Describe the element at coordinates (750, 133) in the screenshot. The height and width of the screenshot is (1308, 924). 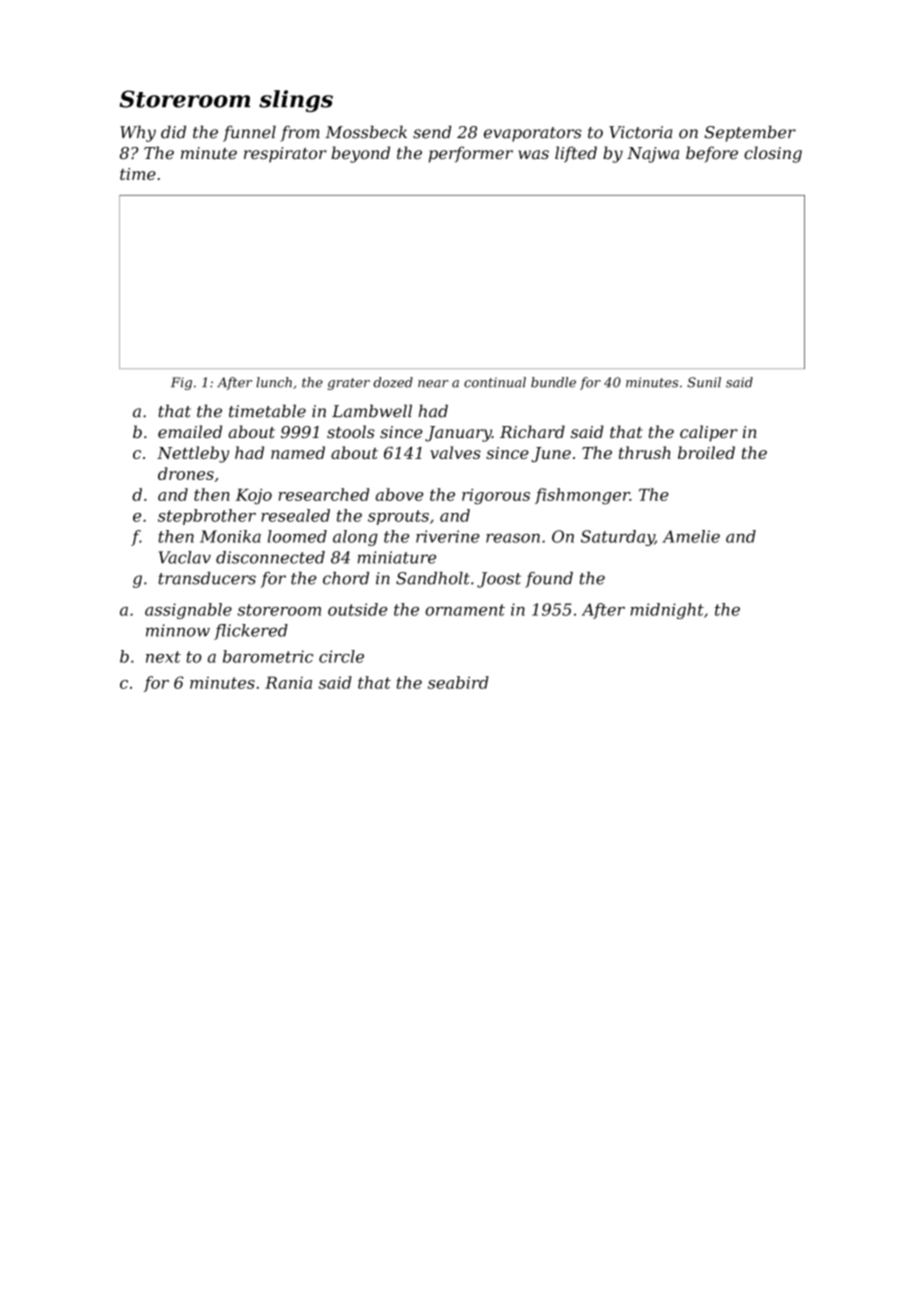
I see `September` at that location.
